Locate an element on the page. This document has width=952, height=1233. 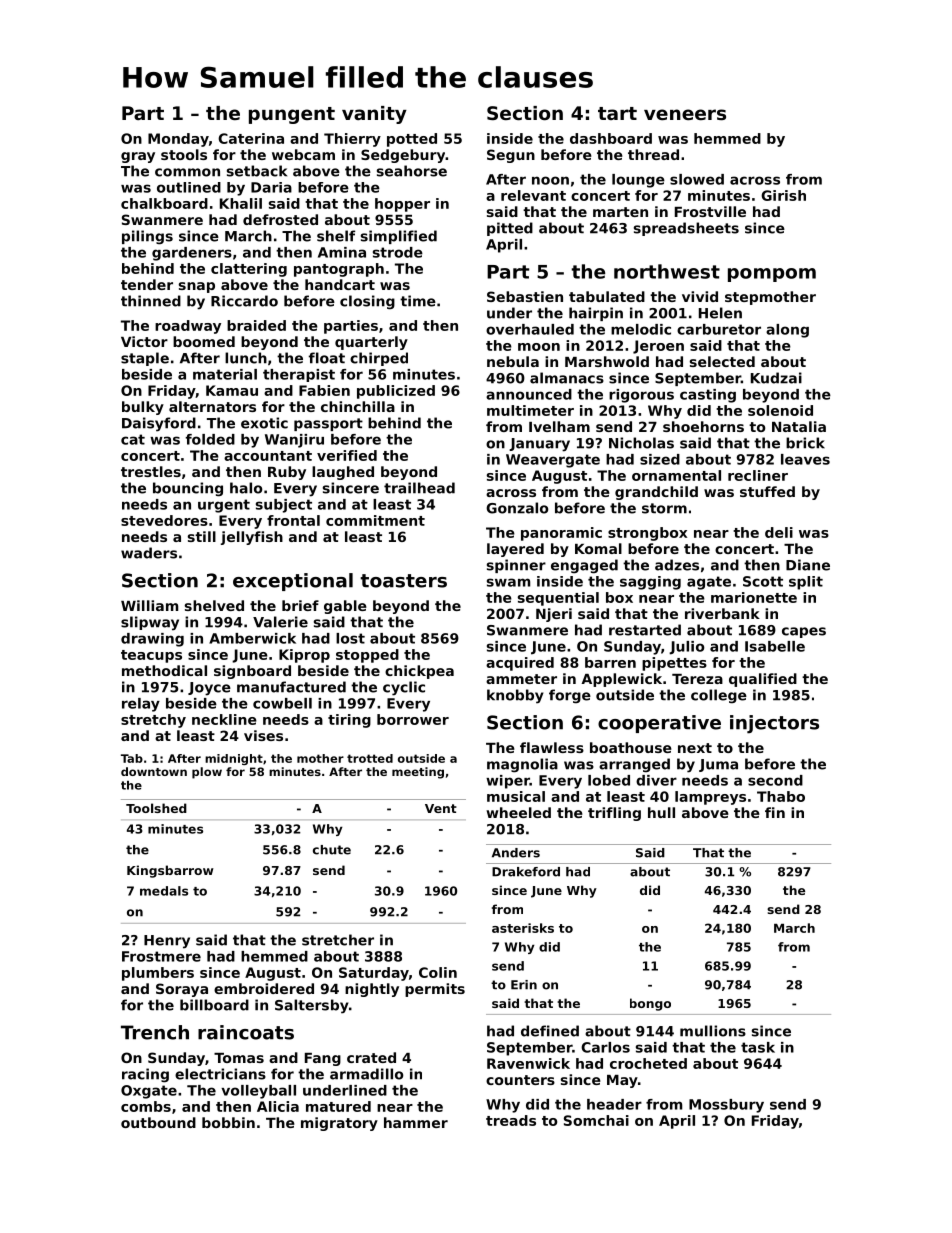
vises is located at coordinates (263, 735).
